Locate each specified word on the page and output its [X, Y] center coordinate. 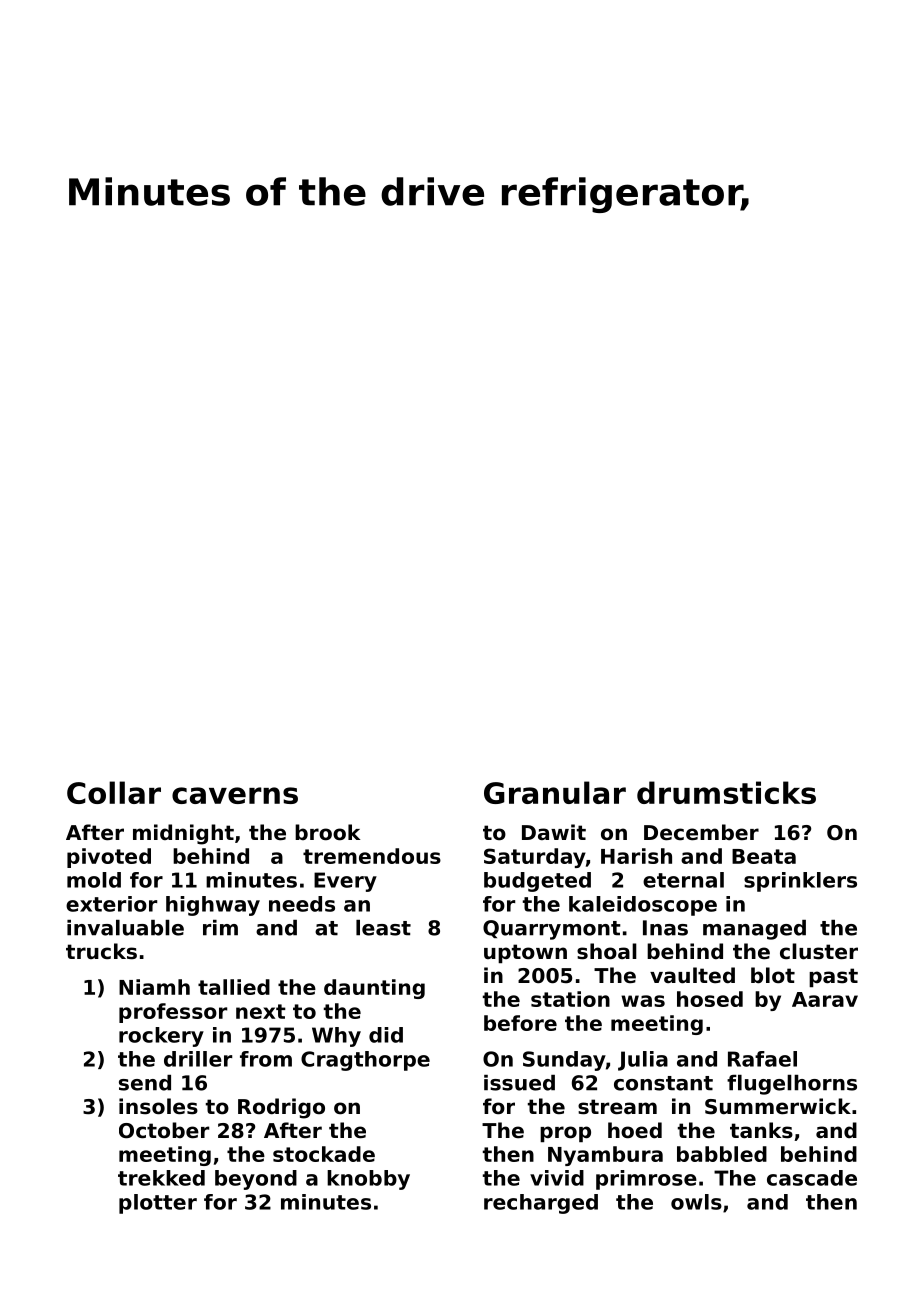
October [164, 1130]
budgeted [537, 882]
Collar [114, 792]
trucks [101, 951]
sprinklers [800, 882]
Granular [555, 792]
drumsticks [726, 792]
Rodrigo [281, 1108]
